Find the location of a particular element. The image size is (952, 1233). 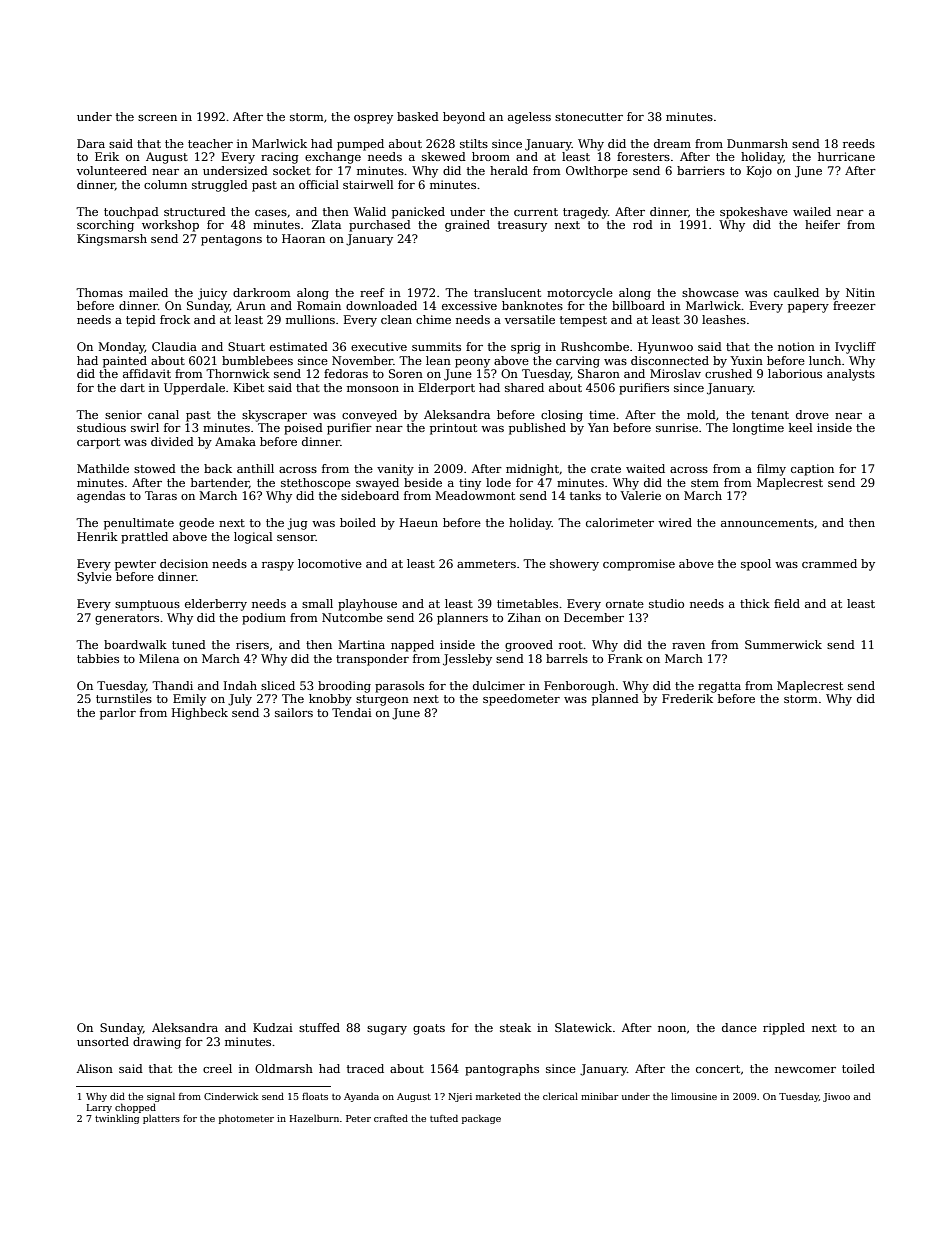

steak is located at coordinates (515, 1027).
